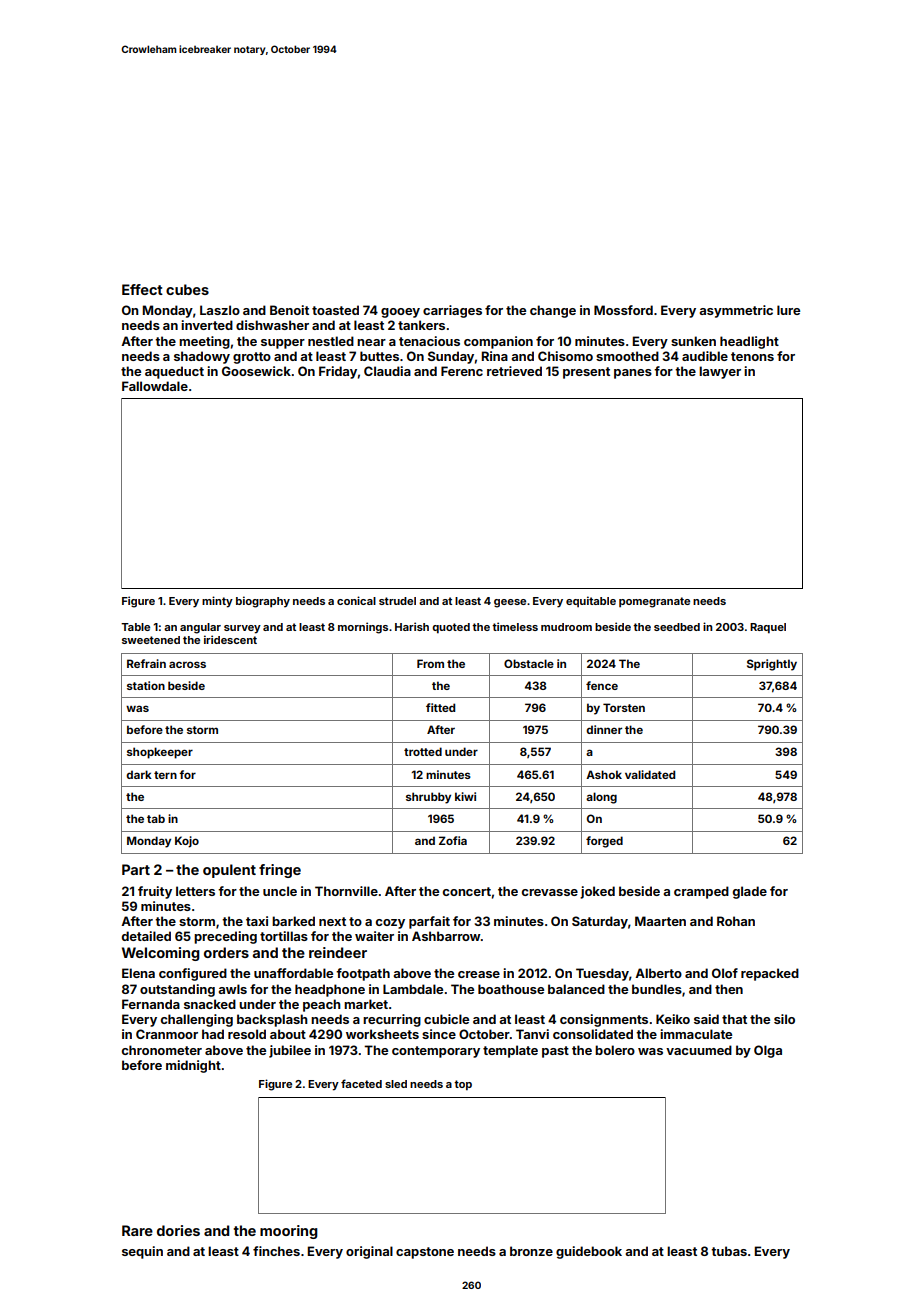 Image resolution: width=924 pixels, height=1308 pixels. I want to click on along, so click(601, 798).
